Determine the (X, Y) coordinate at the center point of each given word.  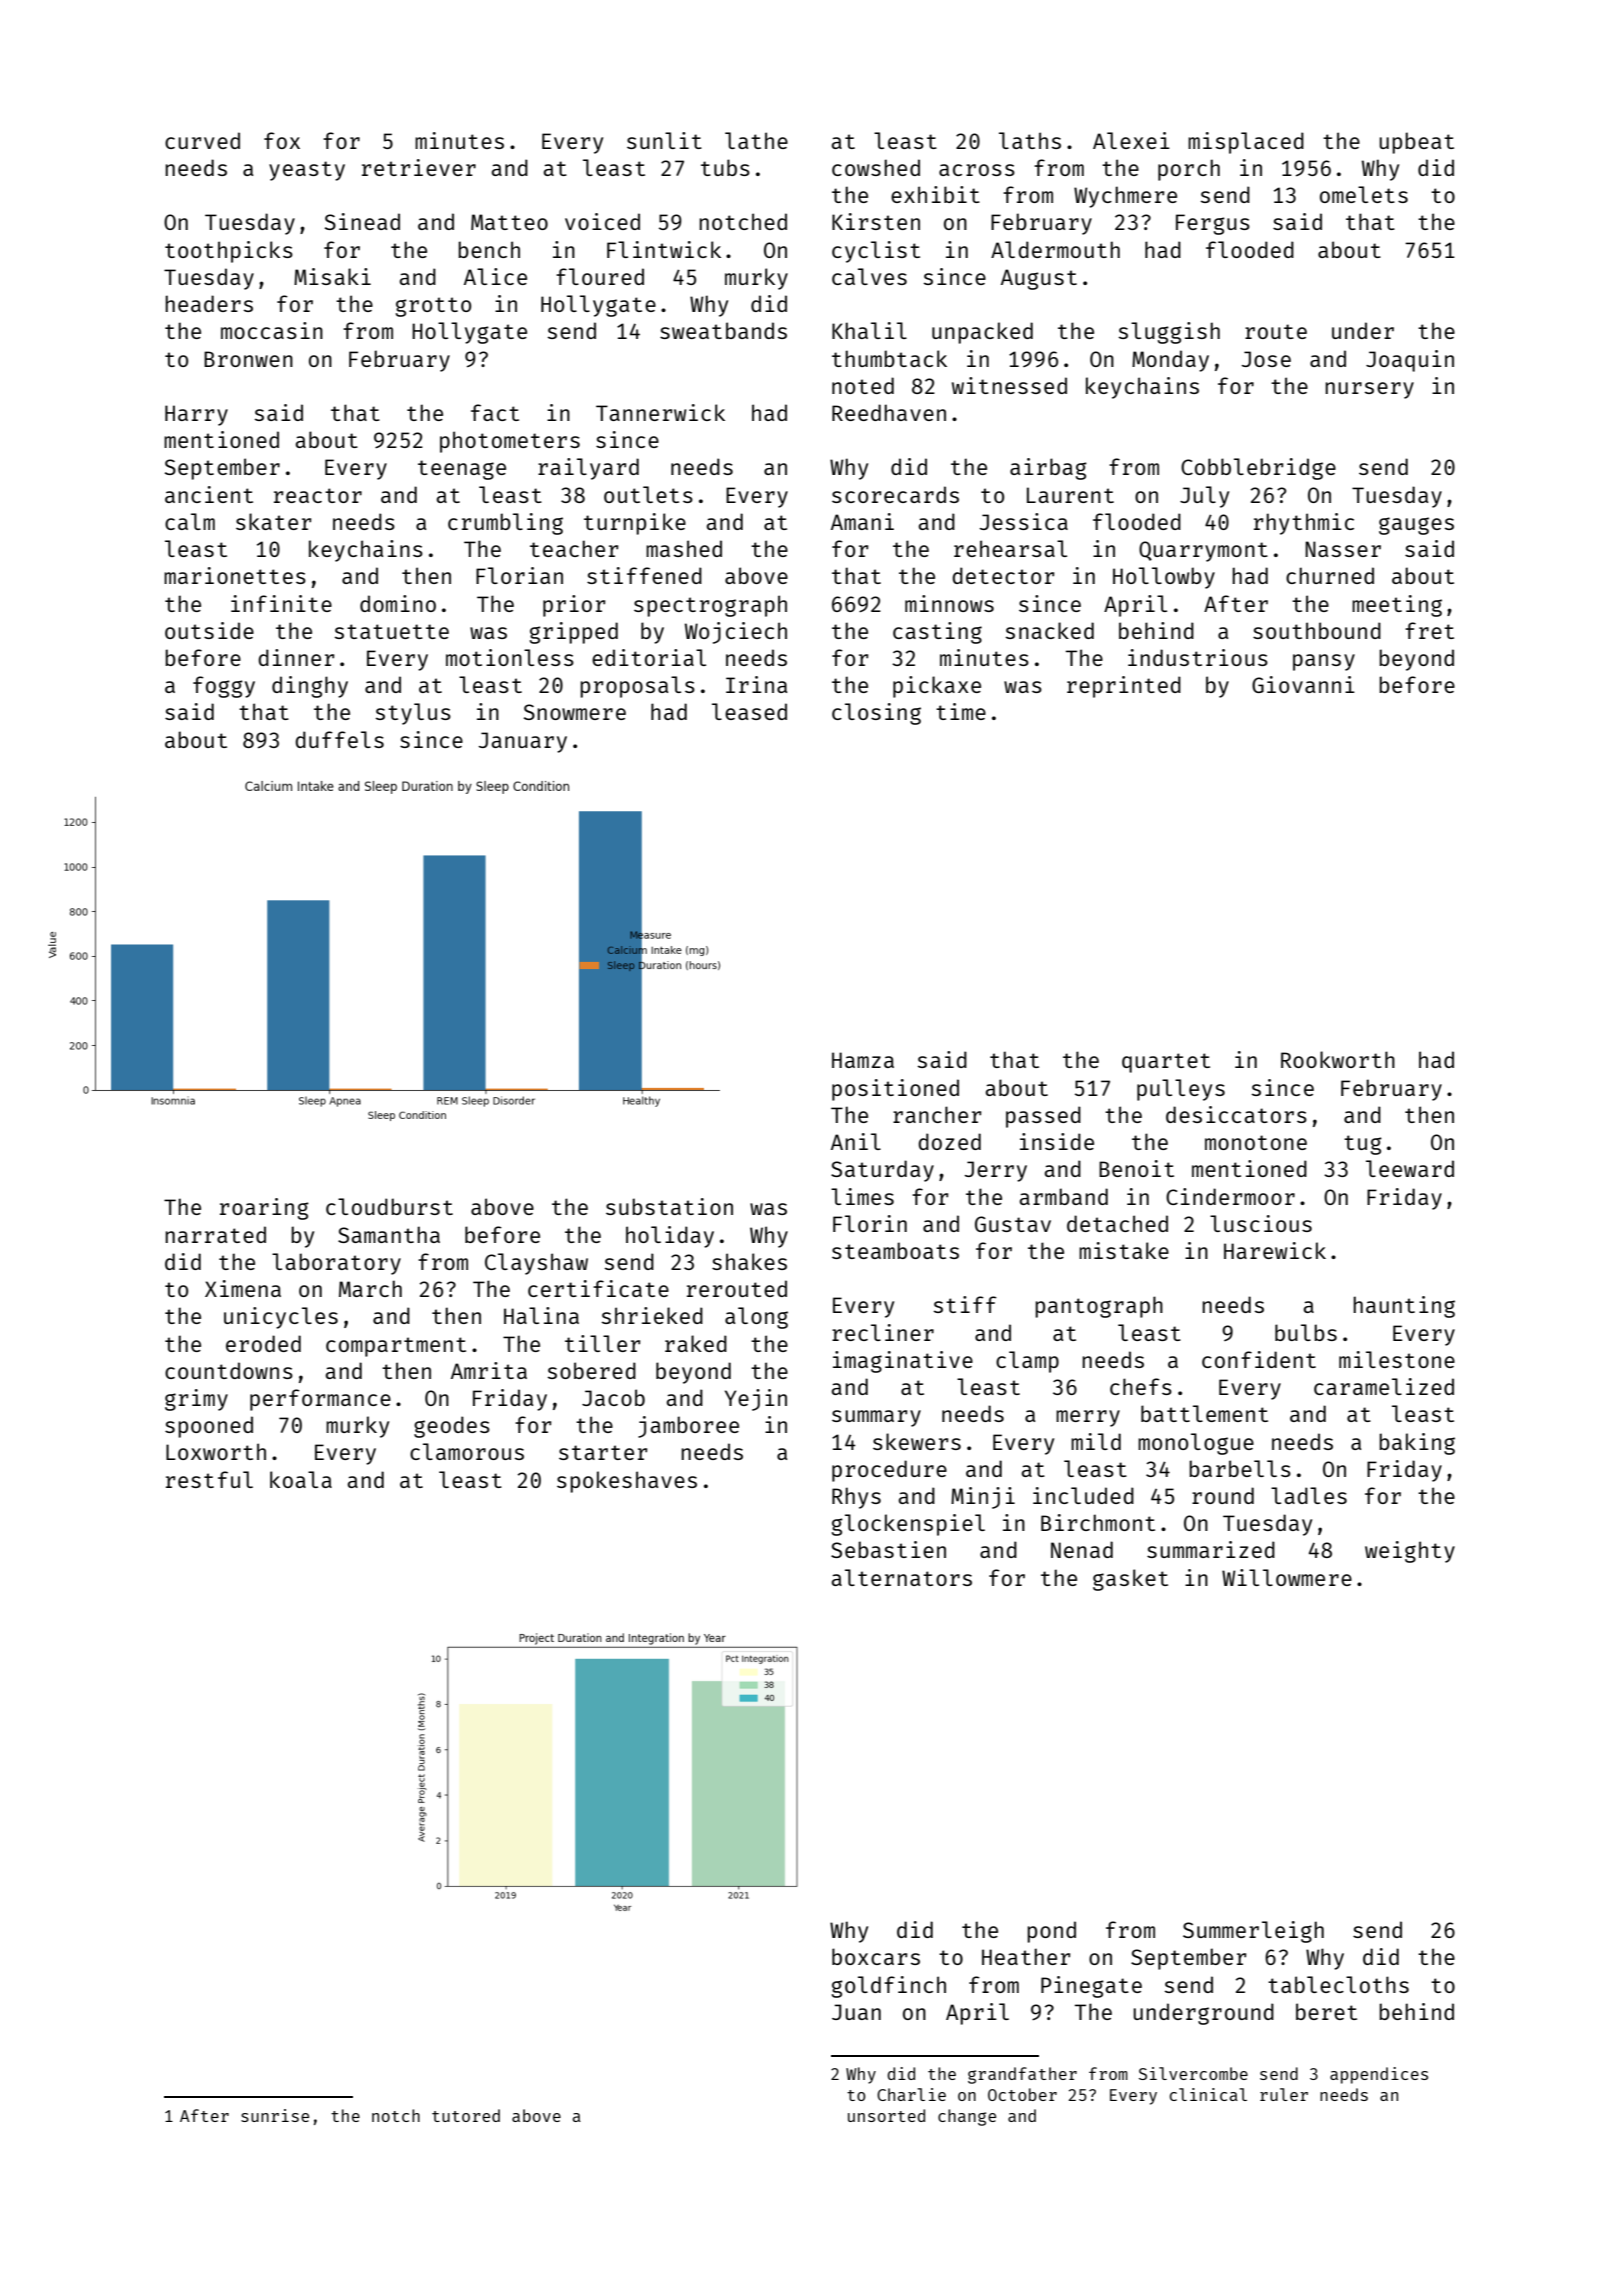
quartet (1166, 1063)
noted (863, 385)
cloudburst (389, 1206)
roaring (264, 1209)
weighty (1410, 1552)
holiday (670, 1237)
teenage (462, 470)
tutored (466, 2115)
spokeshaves (627, 1482)
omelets (1364, 194)
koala (301, 1479)
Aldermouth (1055, 249)
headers (209, 303)
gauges (1416, 526)
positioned (895, 1090)
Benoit (1136, 1168)
